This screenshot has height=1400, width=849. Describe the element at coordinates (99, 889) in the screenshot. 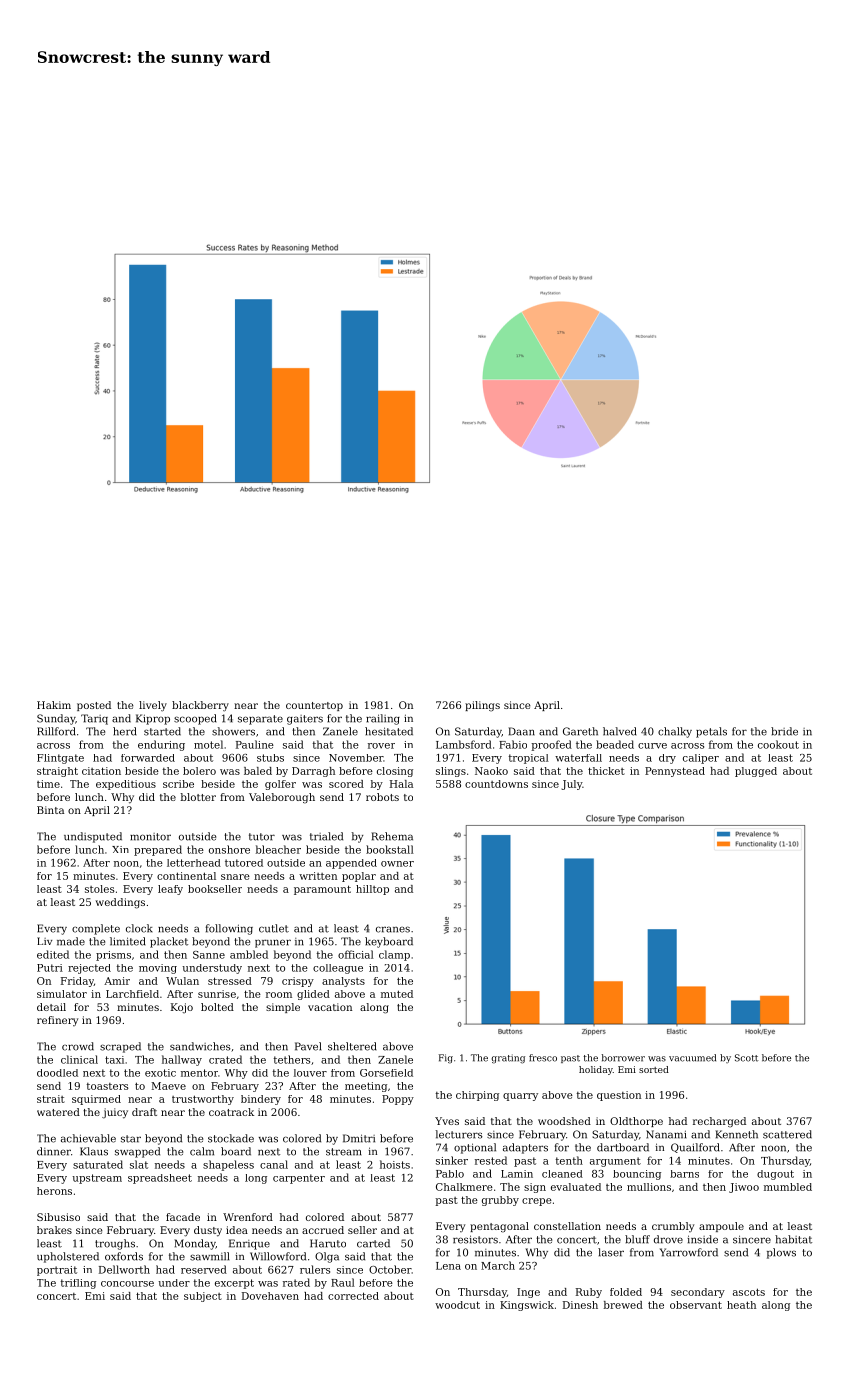

I see `stoles` at that location.
